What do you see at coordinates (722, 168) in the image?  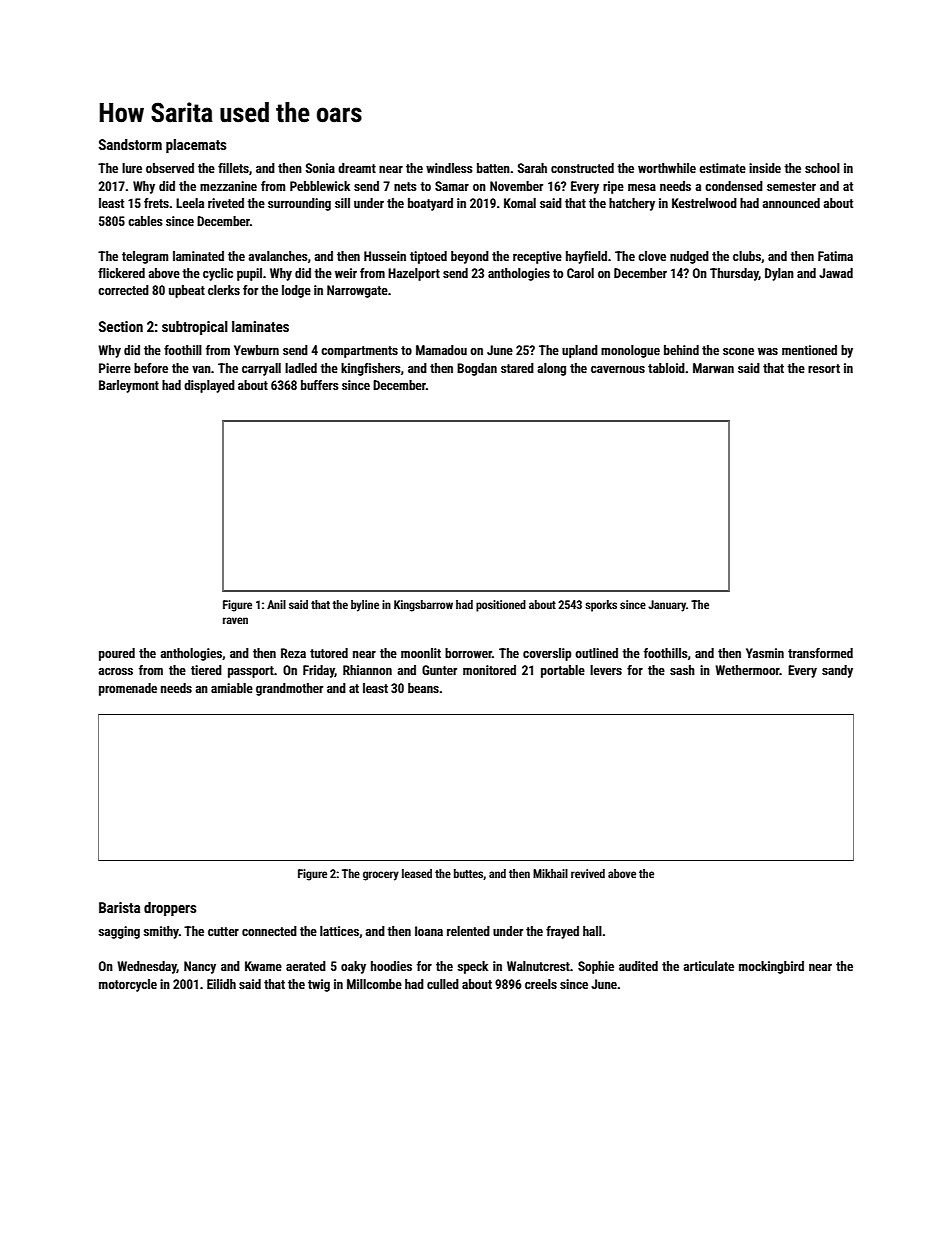 I see `estimate` at bounding box center [722, 168].
